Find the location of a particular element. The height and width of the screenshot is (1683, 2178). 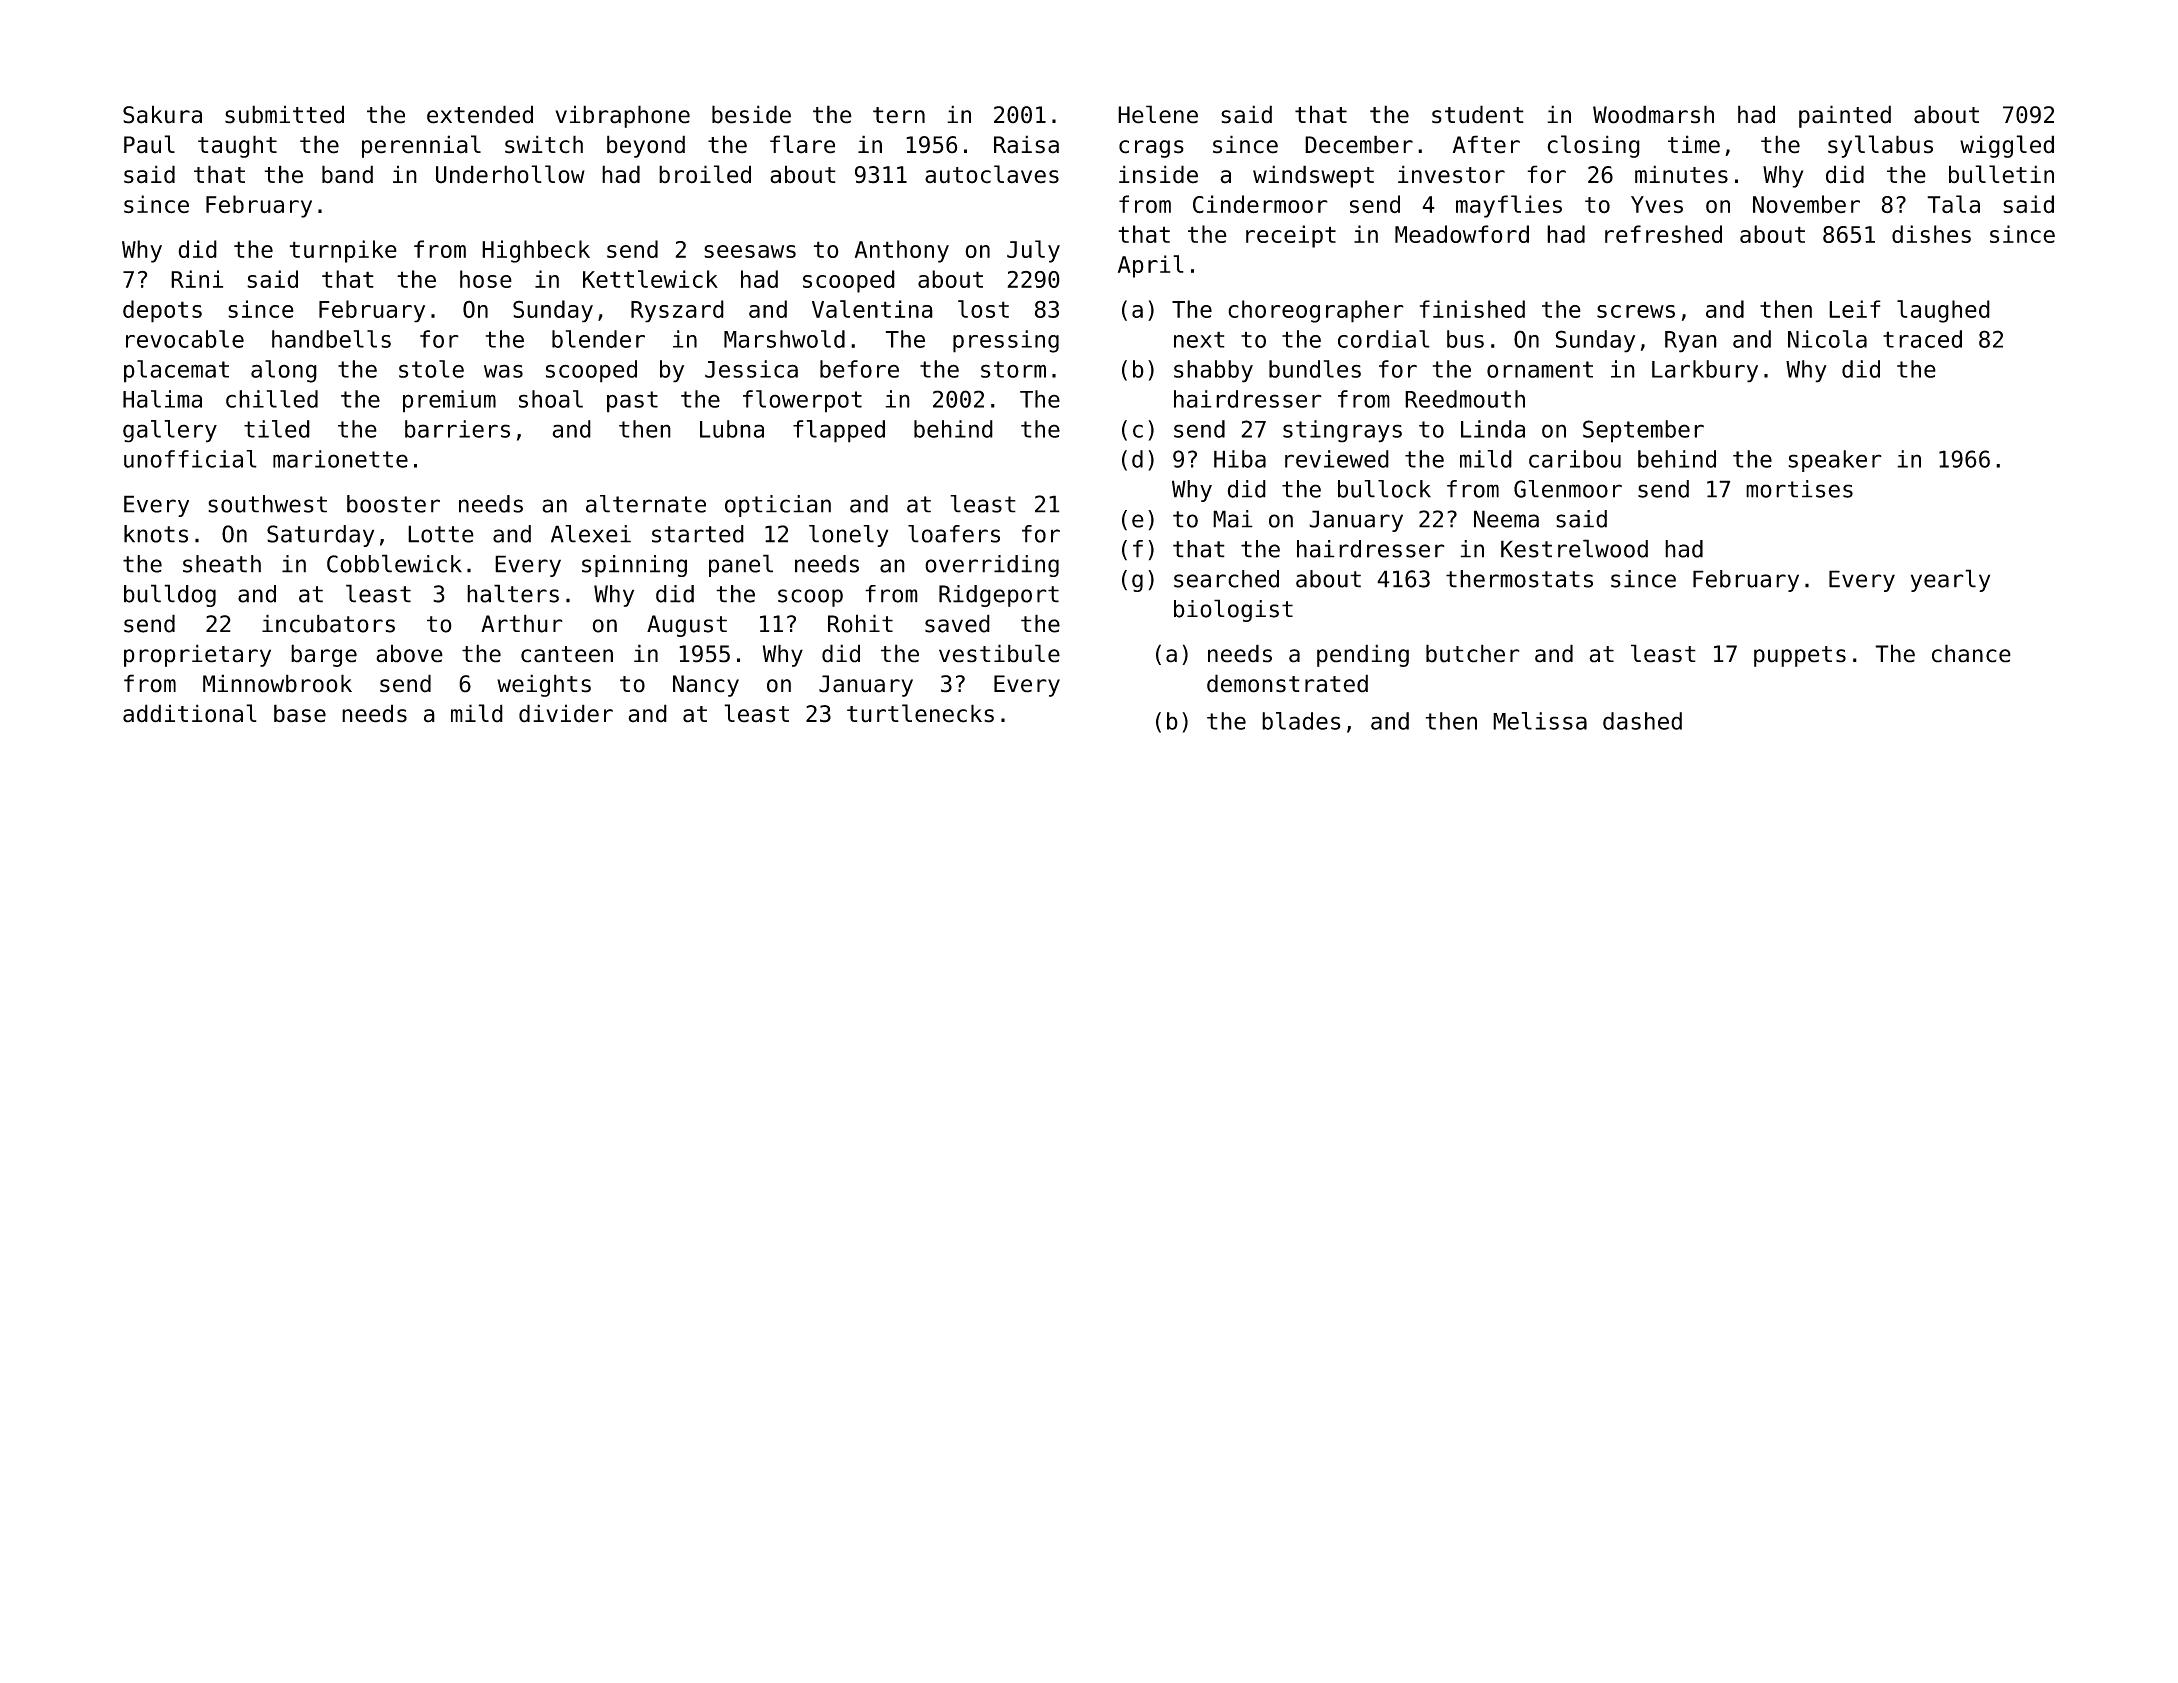

yearly is located at coordinates (1950, 580).
